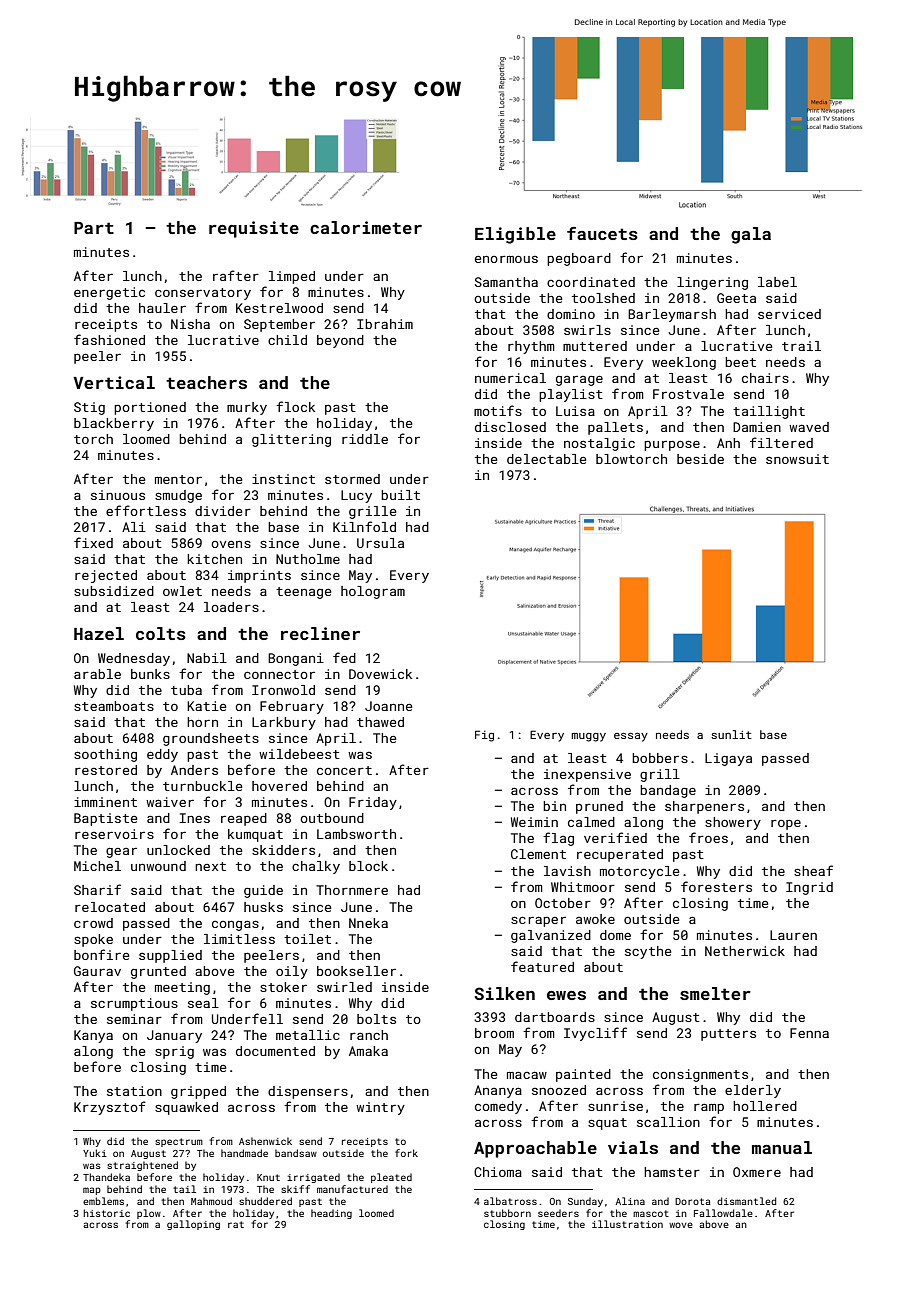 The width and height of the image is (908, 1316). What do you see at coordinates (708, 837) in the image?
I see `froes` at bounding box center [708, 837].
